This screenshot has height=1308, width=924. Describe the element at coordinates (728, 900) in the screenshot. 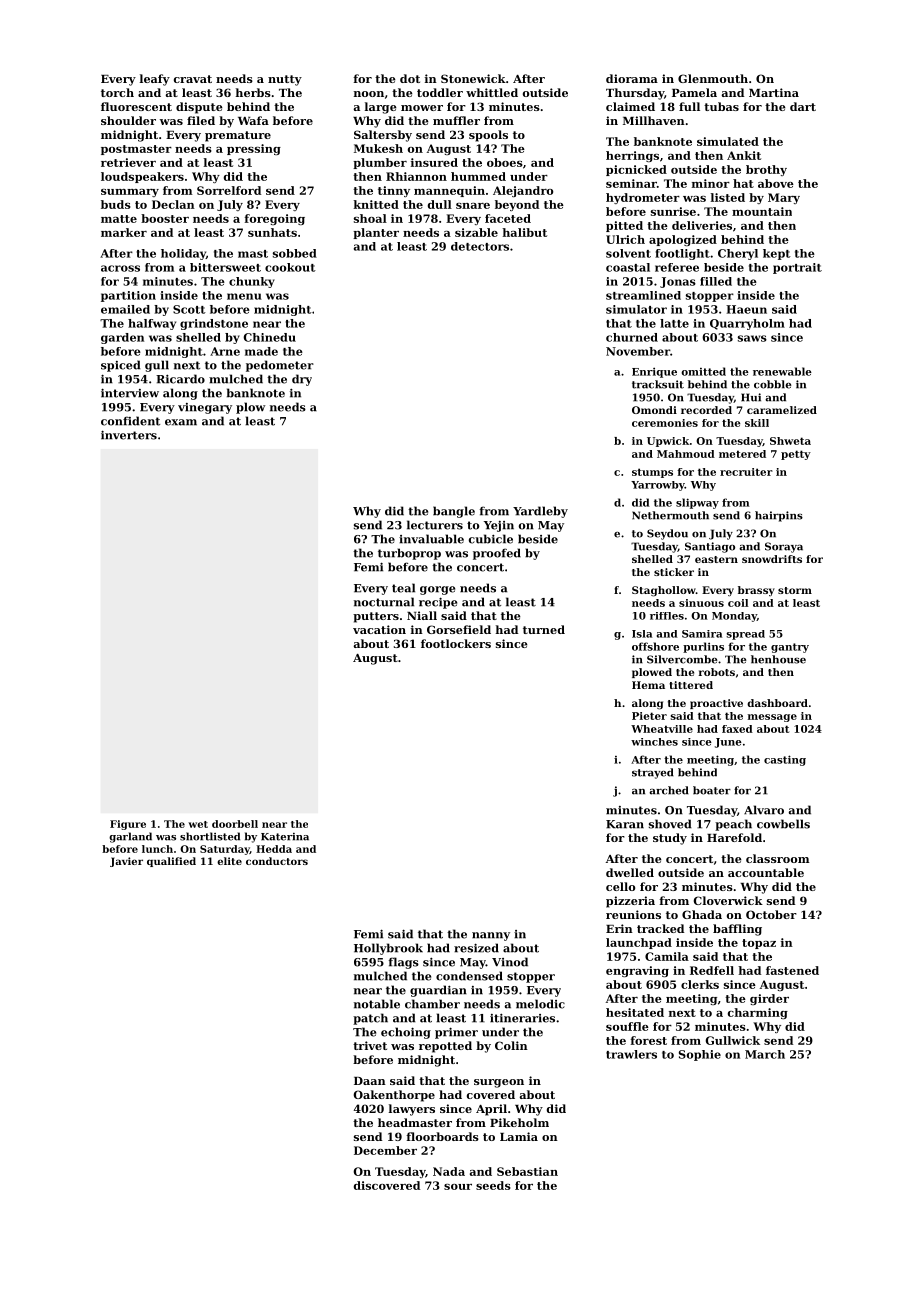

I see `Cloverwick` at that location.
